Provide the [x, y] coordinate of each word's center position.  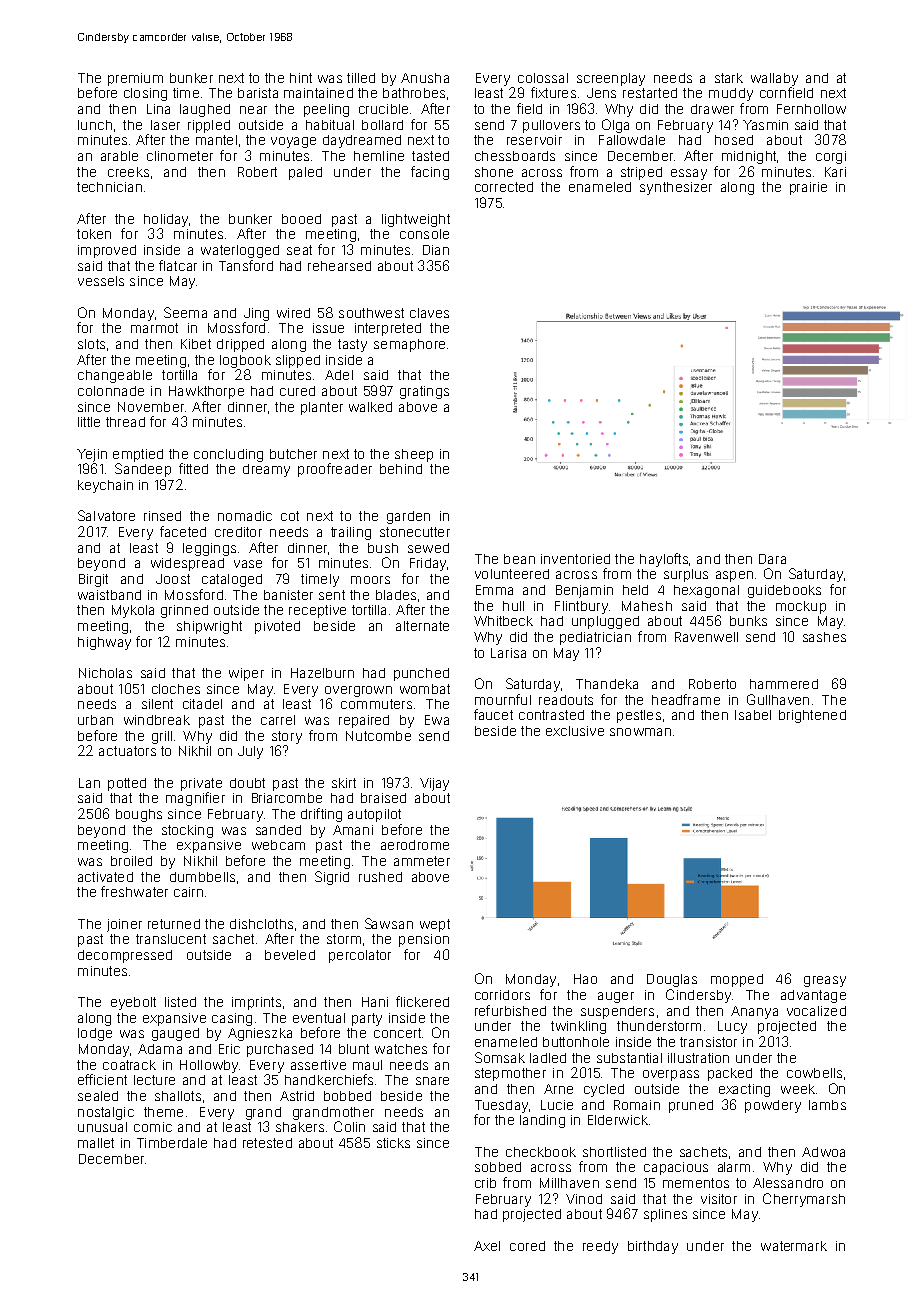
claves [429, 313]
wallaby [774, 79]
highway [104, 643]
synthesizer [676, 188]
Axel [487, 1246]
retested [267, 1143]
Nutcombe [378, 736]
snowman [640, 732]
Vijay [434, 784]
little [89, 422]
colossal [543, 78]
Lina [158, 109]
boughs [139, 815]
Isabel [753, 715]
